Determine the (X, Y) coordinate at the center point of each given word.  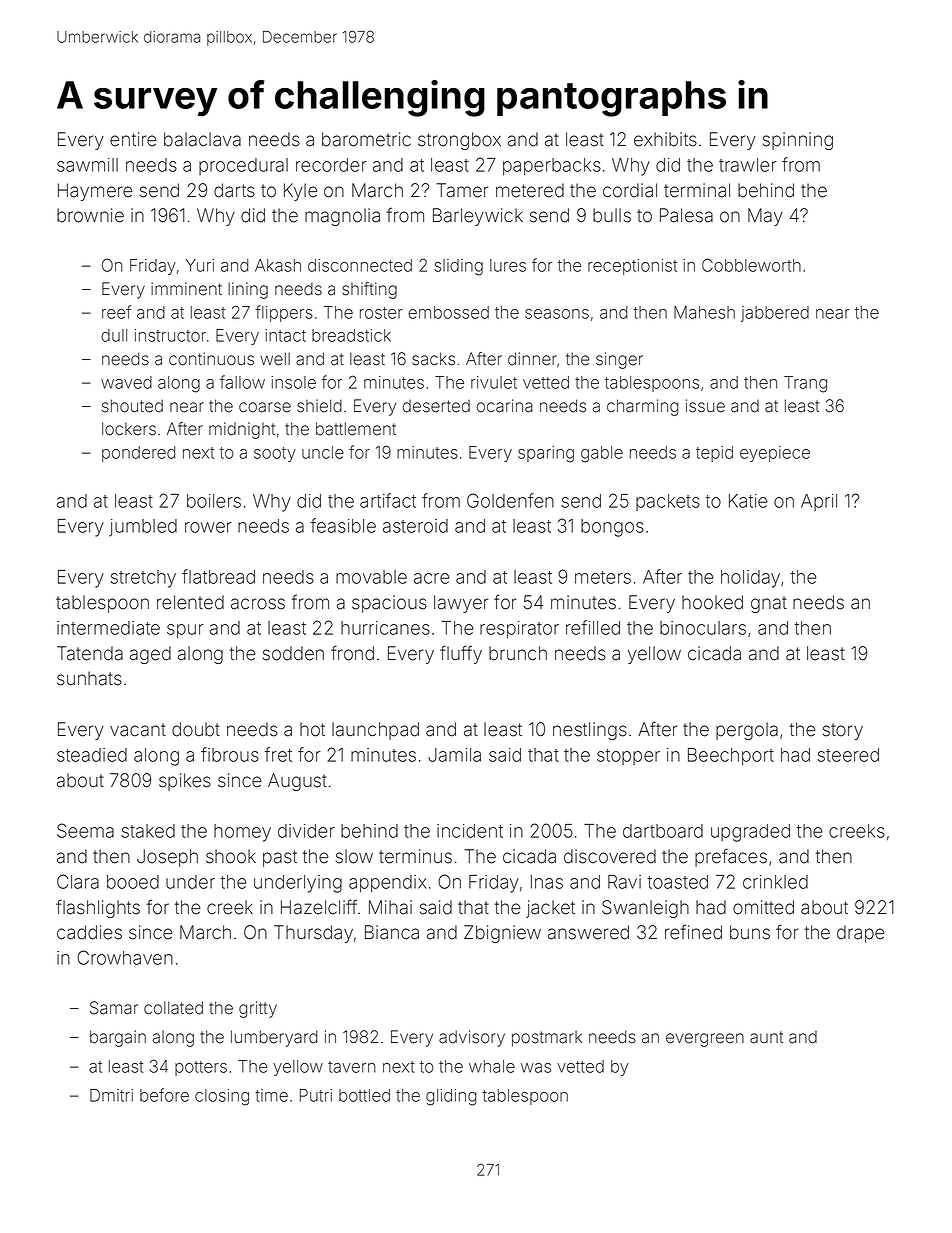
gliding (451, 1097)
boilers (214, 501)
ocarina (505, 406)
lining (248, 290)
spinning (798, 141)
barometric (366, 139)
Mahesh (704, 312)
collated (173, 1008)
